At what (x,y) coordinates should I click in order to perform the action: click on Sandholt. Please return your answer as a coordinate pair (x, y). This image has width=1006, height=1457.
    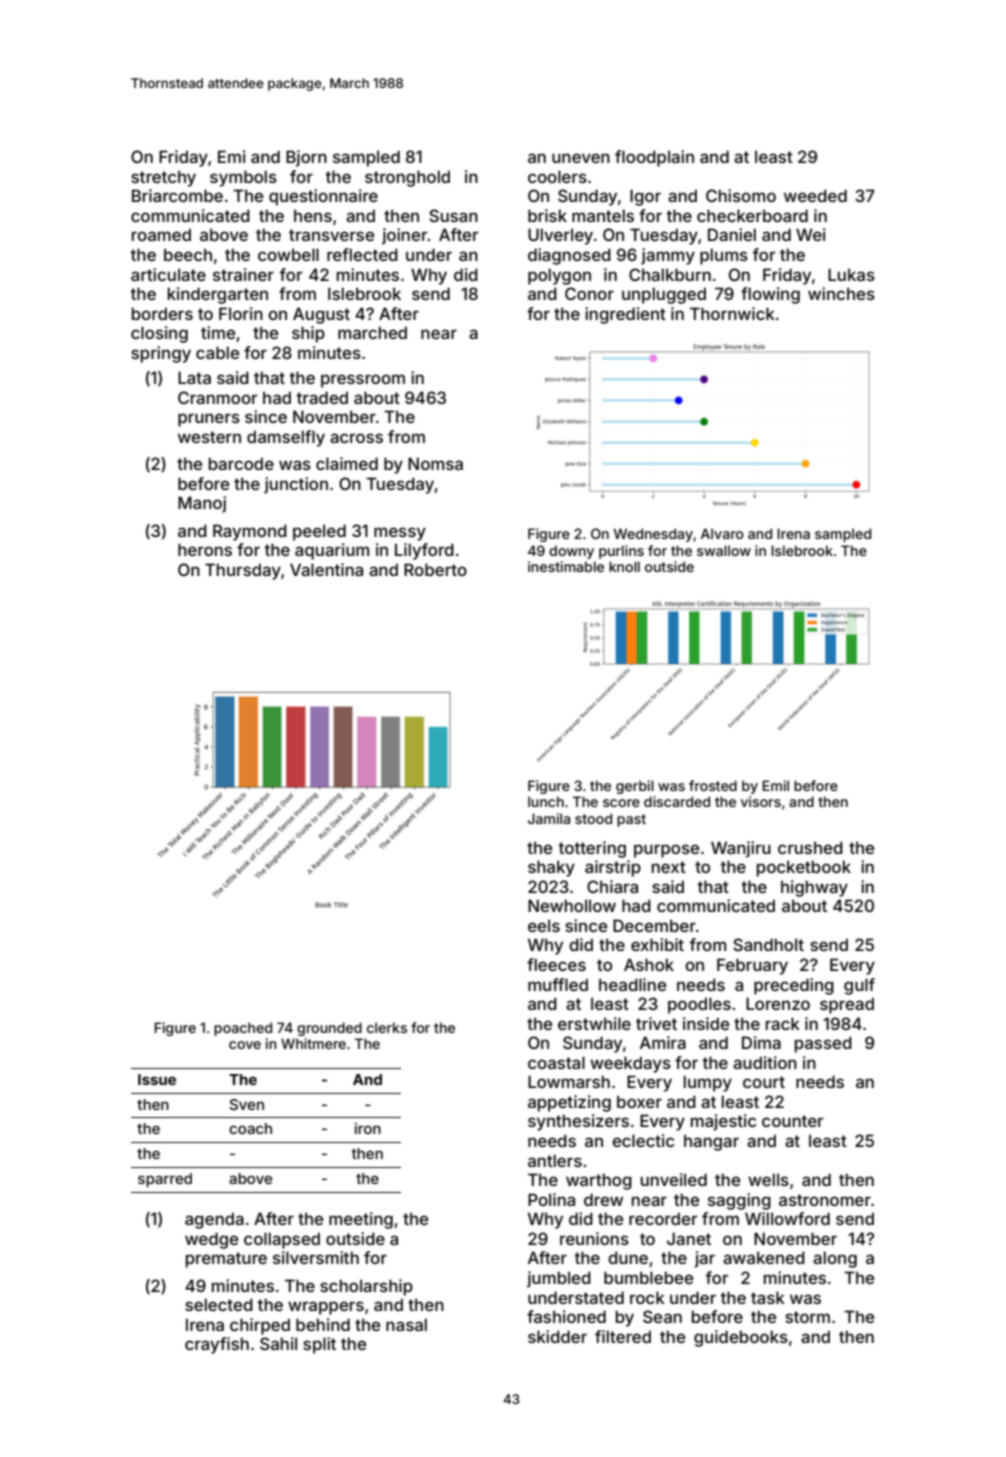
    Looking at the image, I should click on (768, 944).
